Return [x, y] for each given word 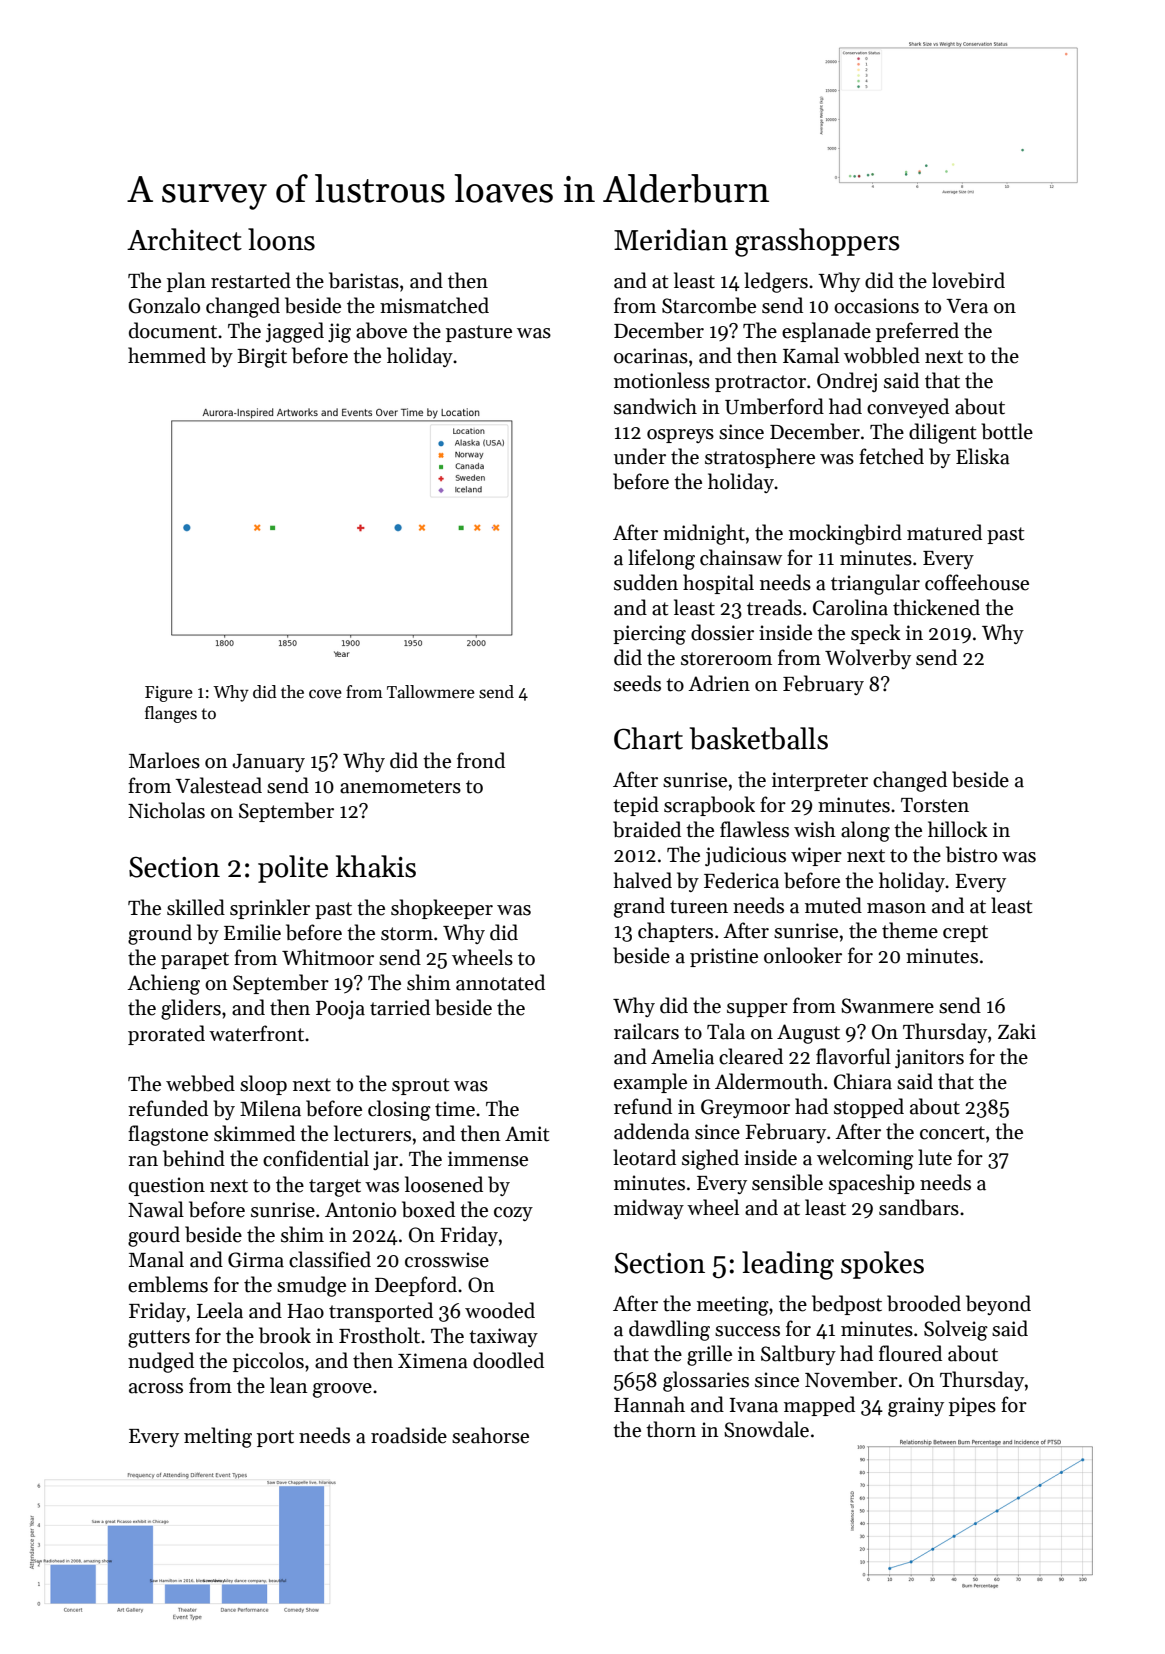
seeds [637, 683]
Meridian [671, 239]
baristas [364, 280]
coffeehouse [977, 582]
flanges [171, 714]
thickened [936, 607]
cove [325, 694]
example [650, 1083]
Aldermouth [769, 1081]
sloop [263, 1085]
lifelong [661, 559]
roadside [409, 1435]
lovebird [968, 280]
